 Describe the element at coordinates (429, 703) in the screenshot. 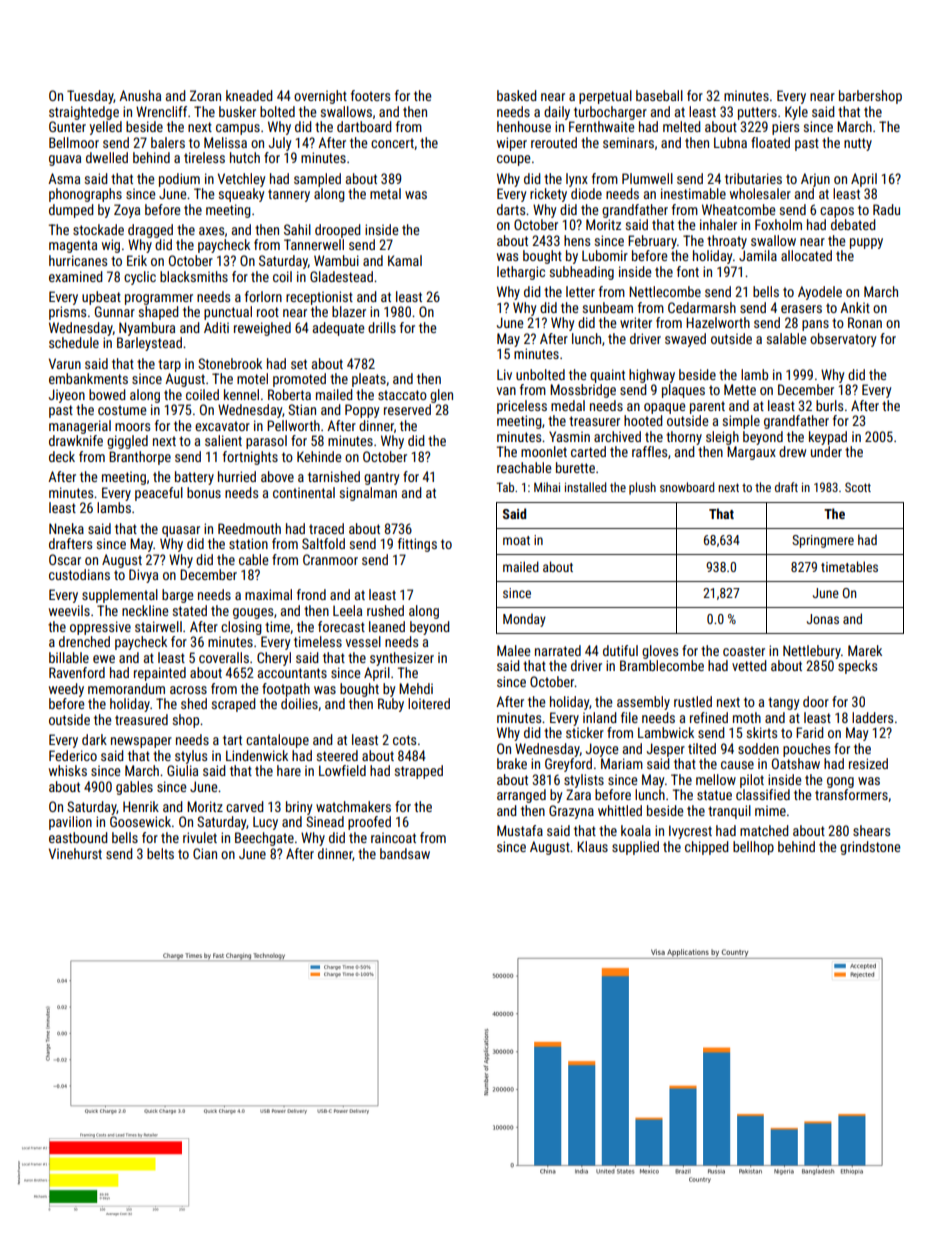

I see `loitered` at that location.
